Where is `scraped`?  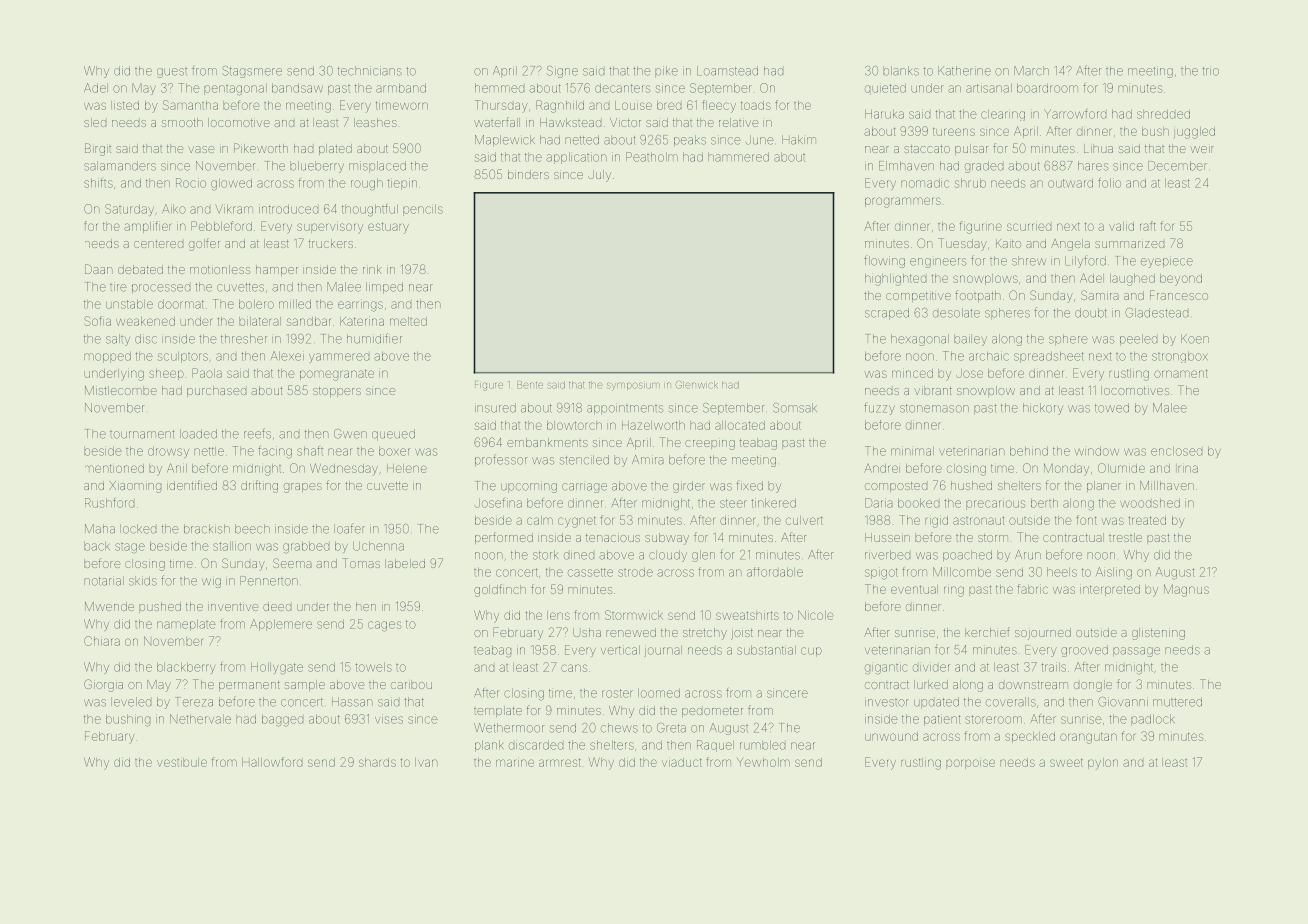 scraped is located at coordinates (887, 314).
